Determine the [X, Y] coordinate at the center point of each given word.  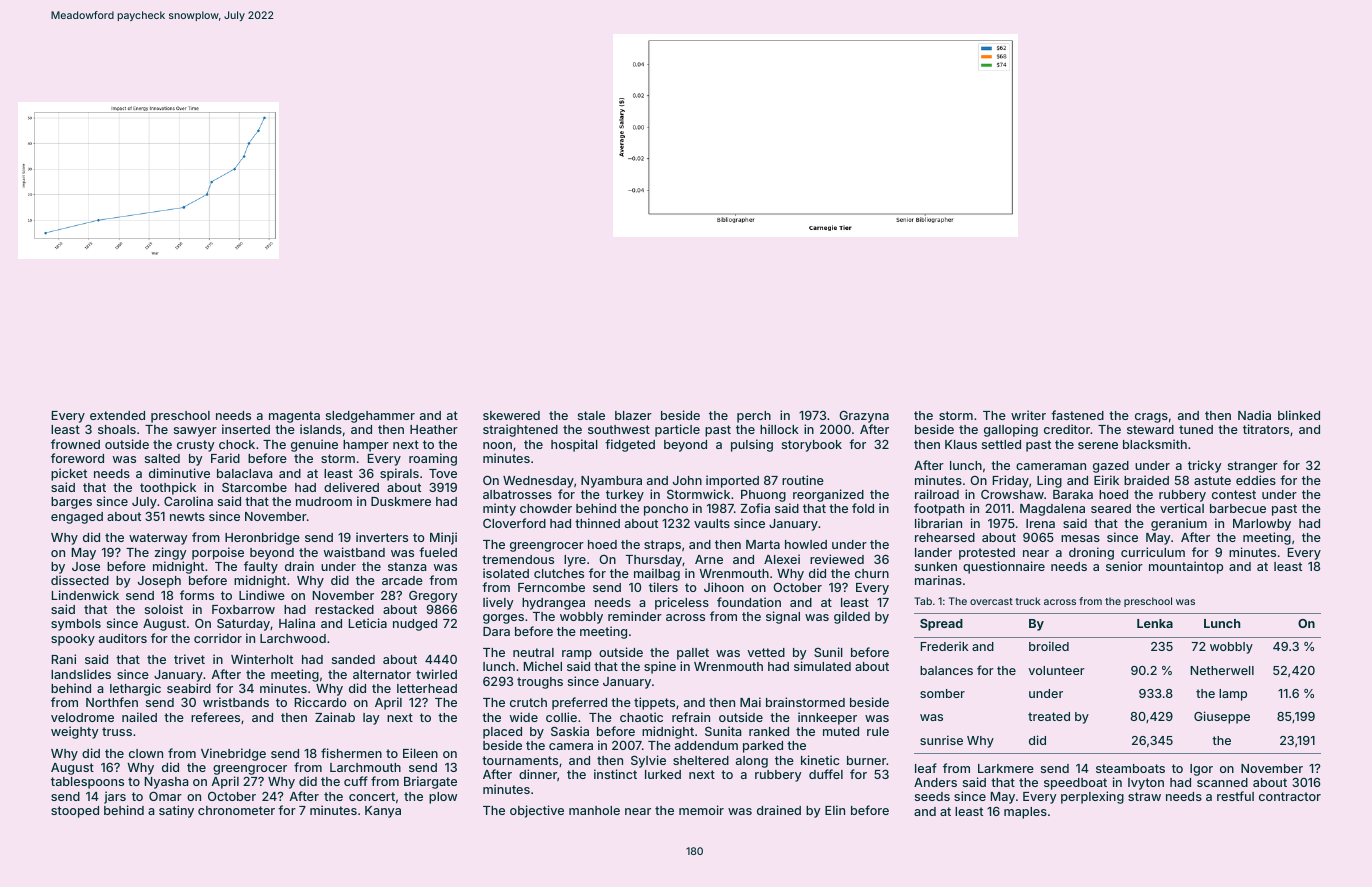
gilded [852, 617]
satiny [176, 811]
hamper [366, 446]
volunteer [1056, 670]
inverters [382, 537]
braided [1146, 480]
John [687, 480]
